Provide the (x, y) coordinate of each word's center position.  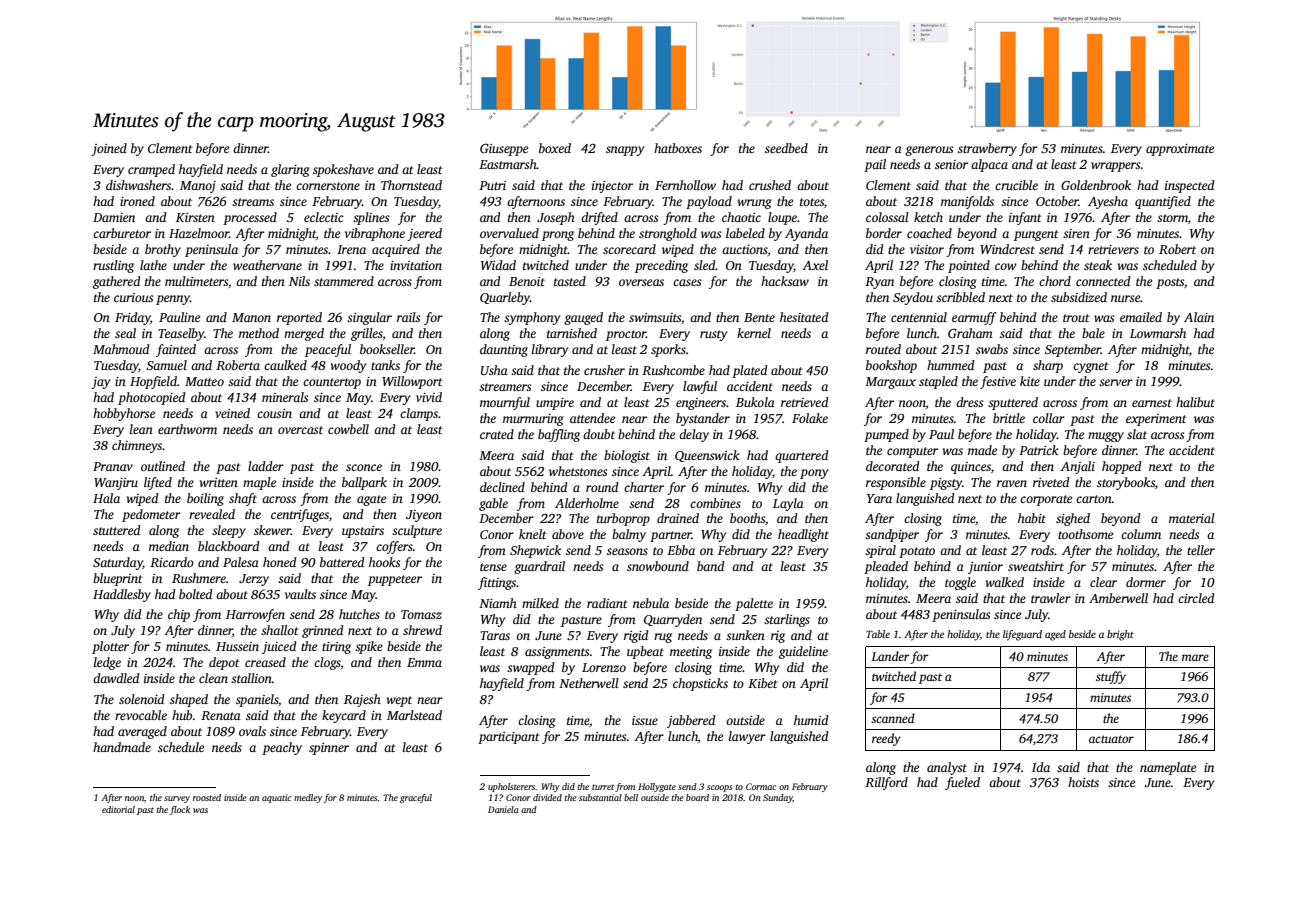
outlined (163, 466)
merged (304, 334)
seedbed (786, 148)
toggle (960, 583)
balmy (629, 535)
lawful (700, 387)
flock (180, 810)
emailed (1141, 317)
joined (109, 149)
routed (883, 349)
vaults (300, 594)
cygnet (1091, 367)
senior (951, 164)
